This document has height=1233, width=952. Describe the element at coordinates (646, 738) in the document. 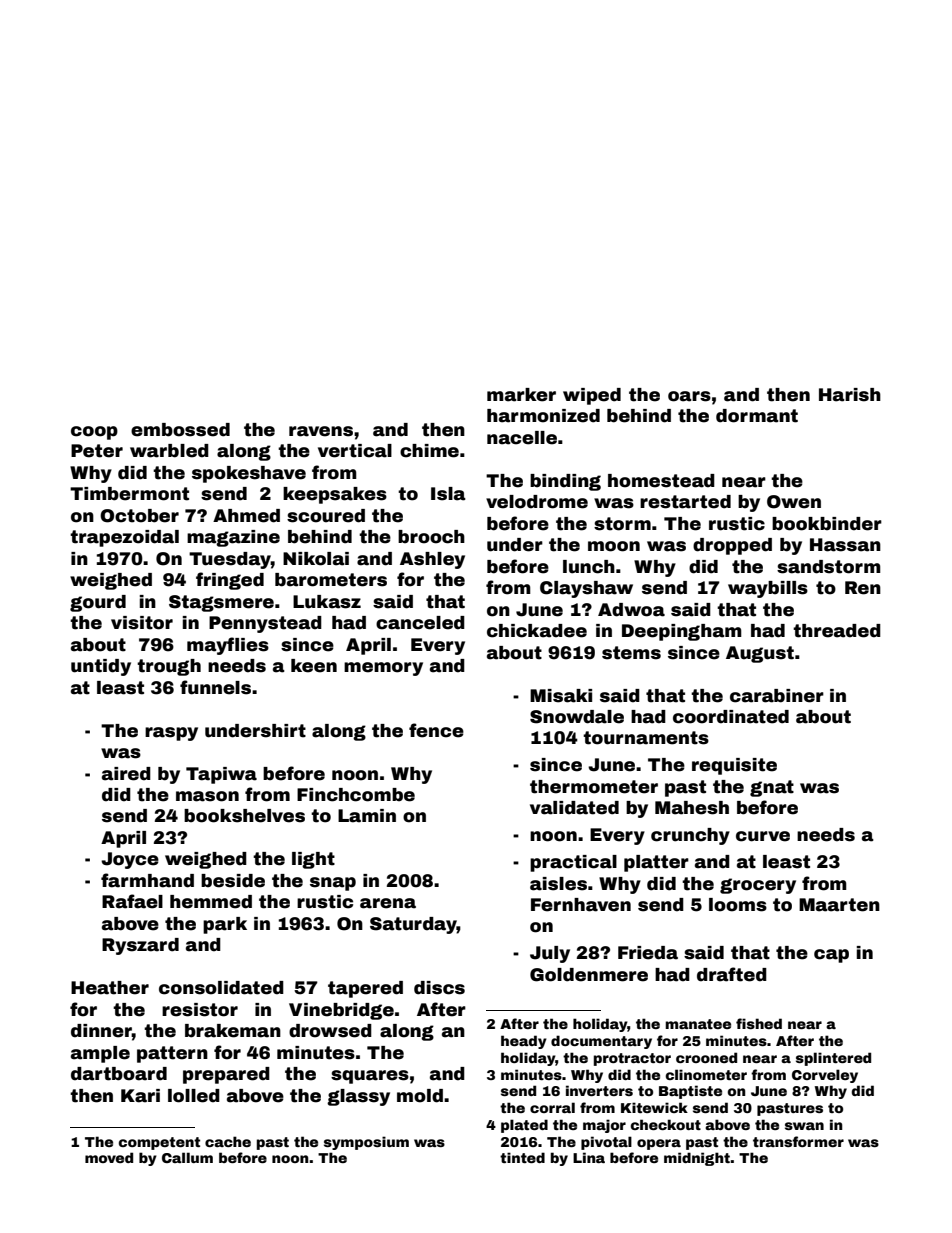

I see `tournaments` at that location.
